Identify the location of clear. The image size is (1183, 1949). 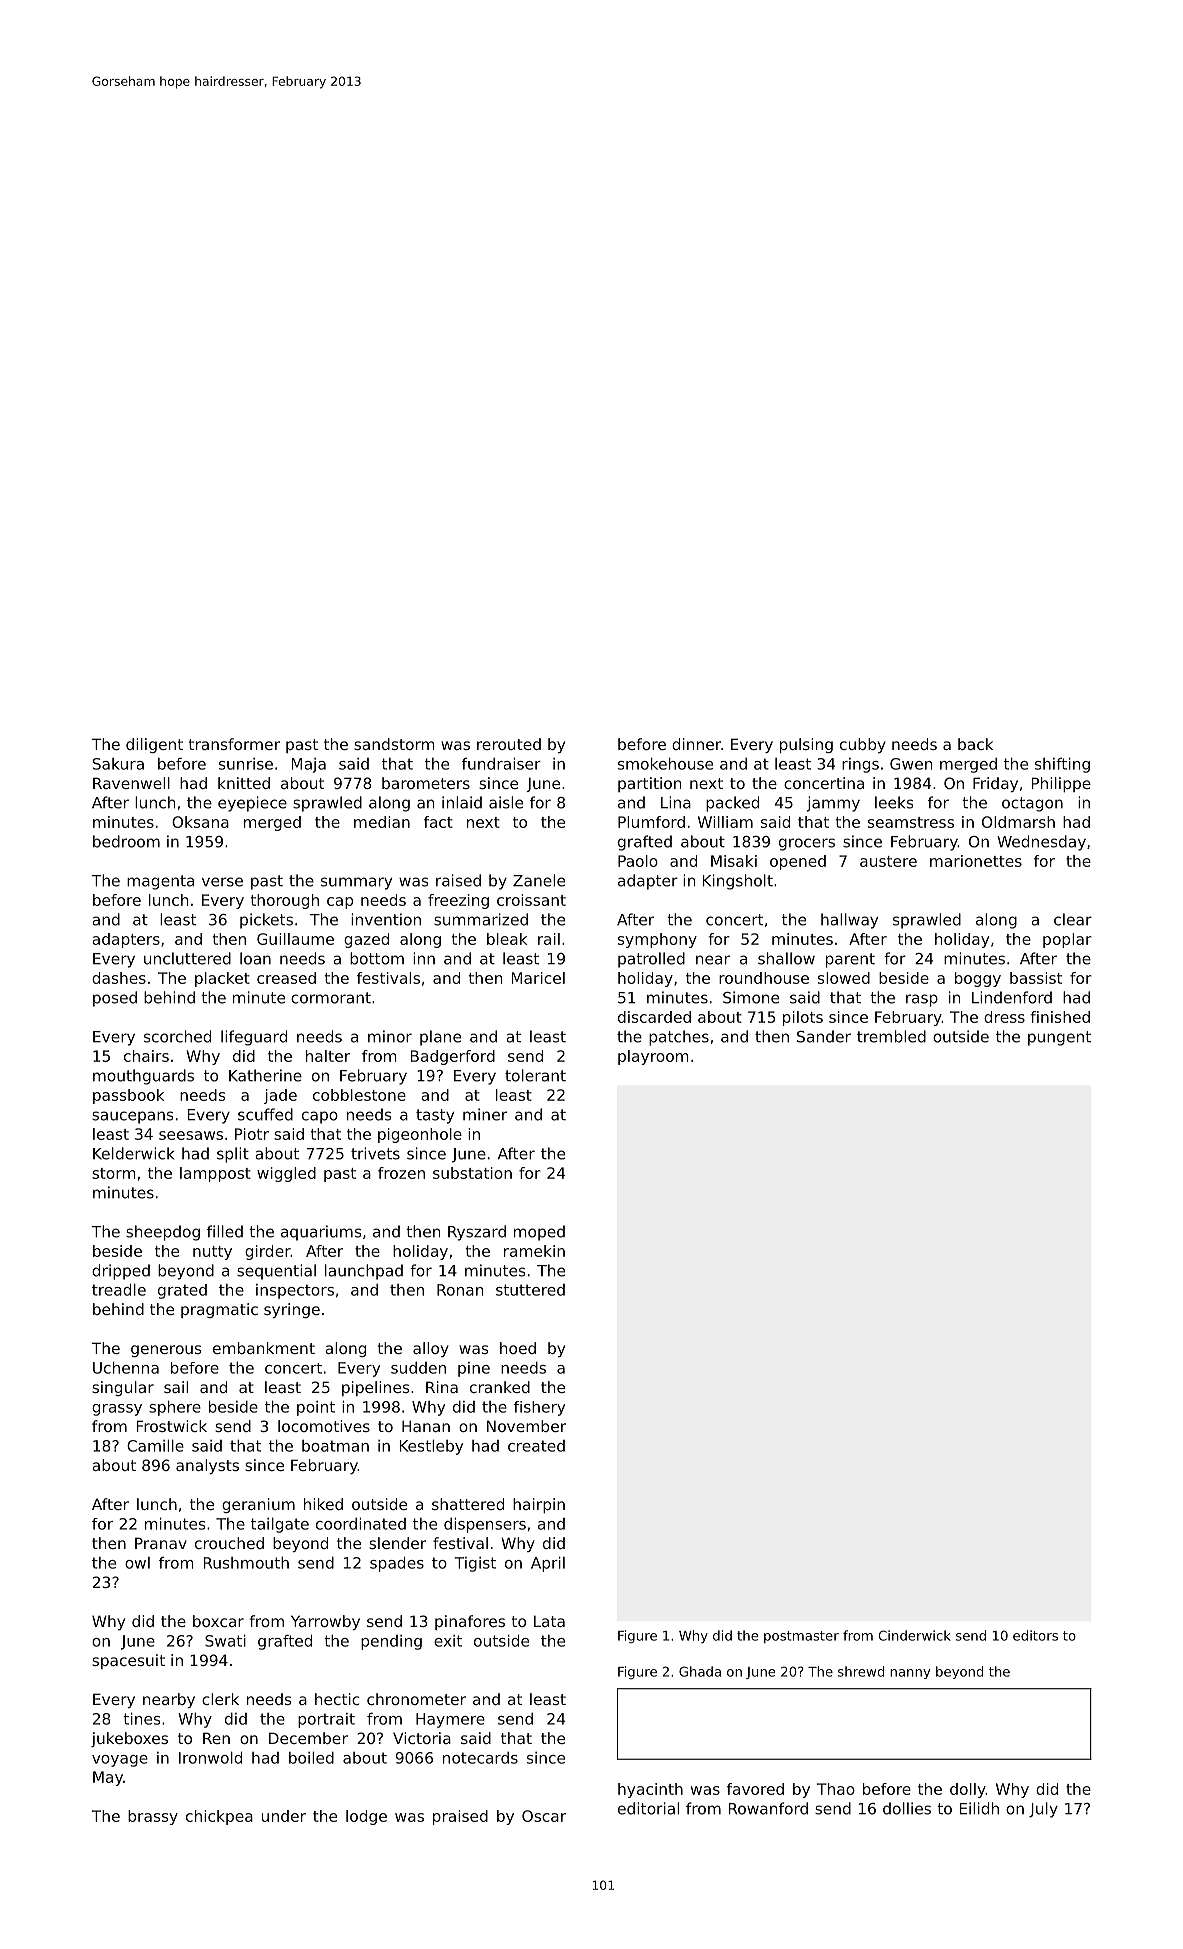
(1073, 919).
